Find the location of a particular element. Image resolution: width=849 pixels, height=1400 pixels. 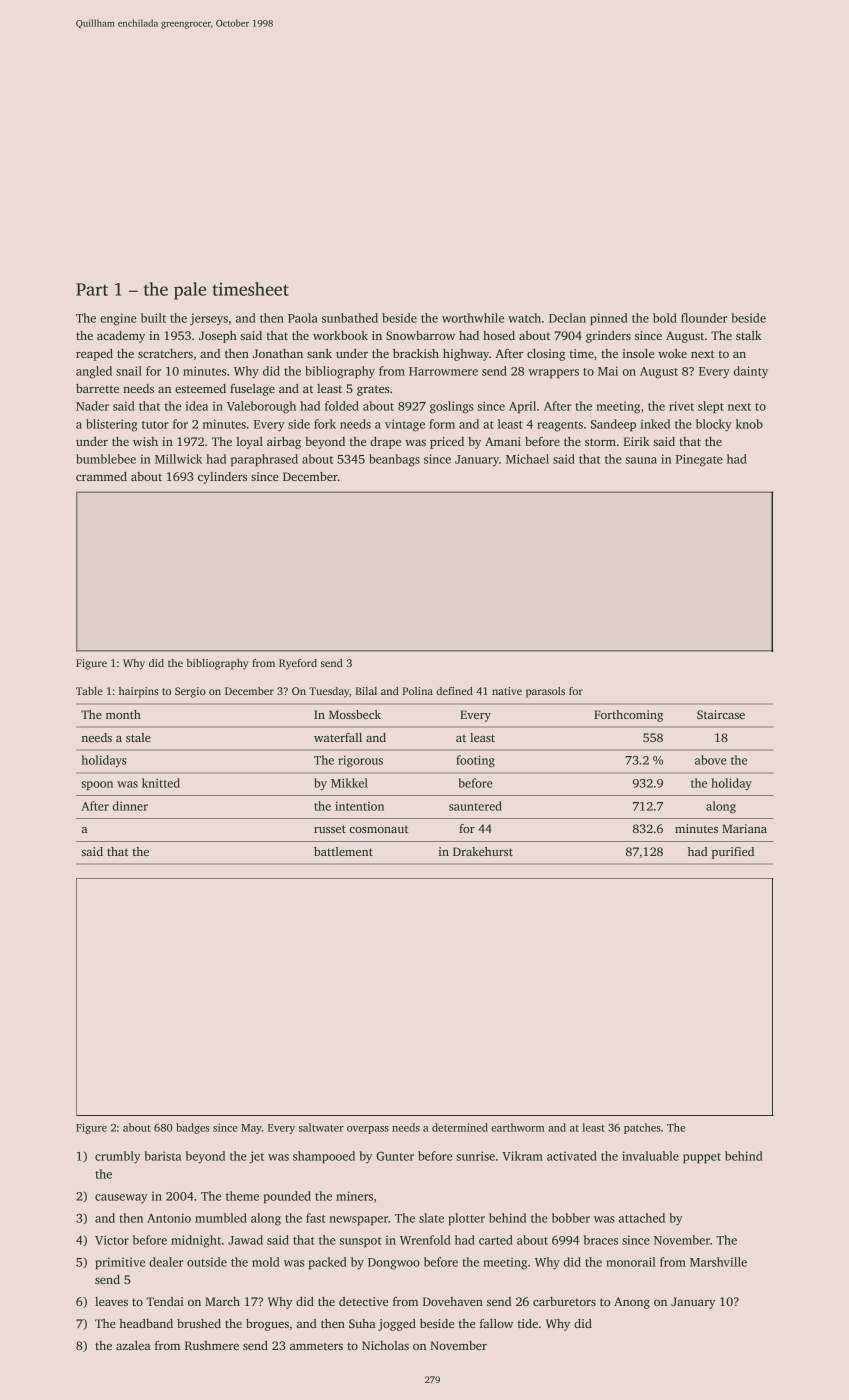

Staircase is located at coordinates (721, 714).
